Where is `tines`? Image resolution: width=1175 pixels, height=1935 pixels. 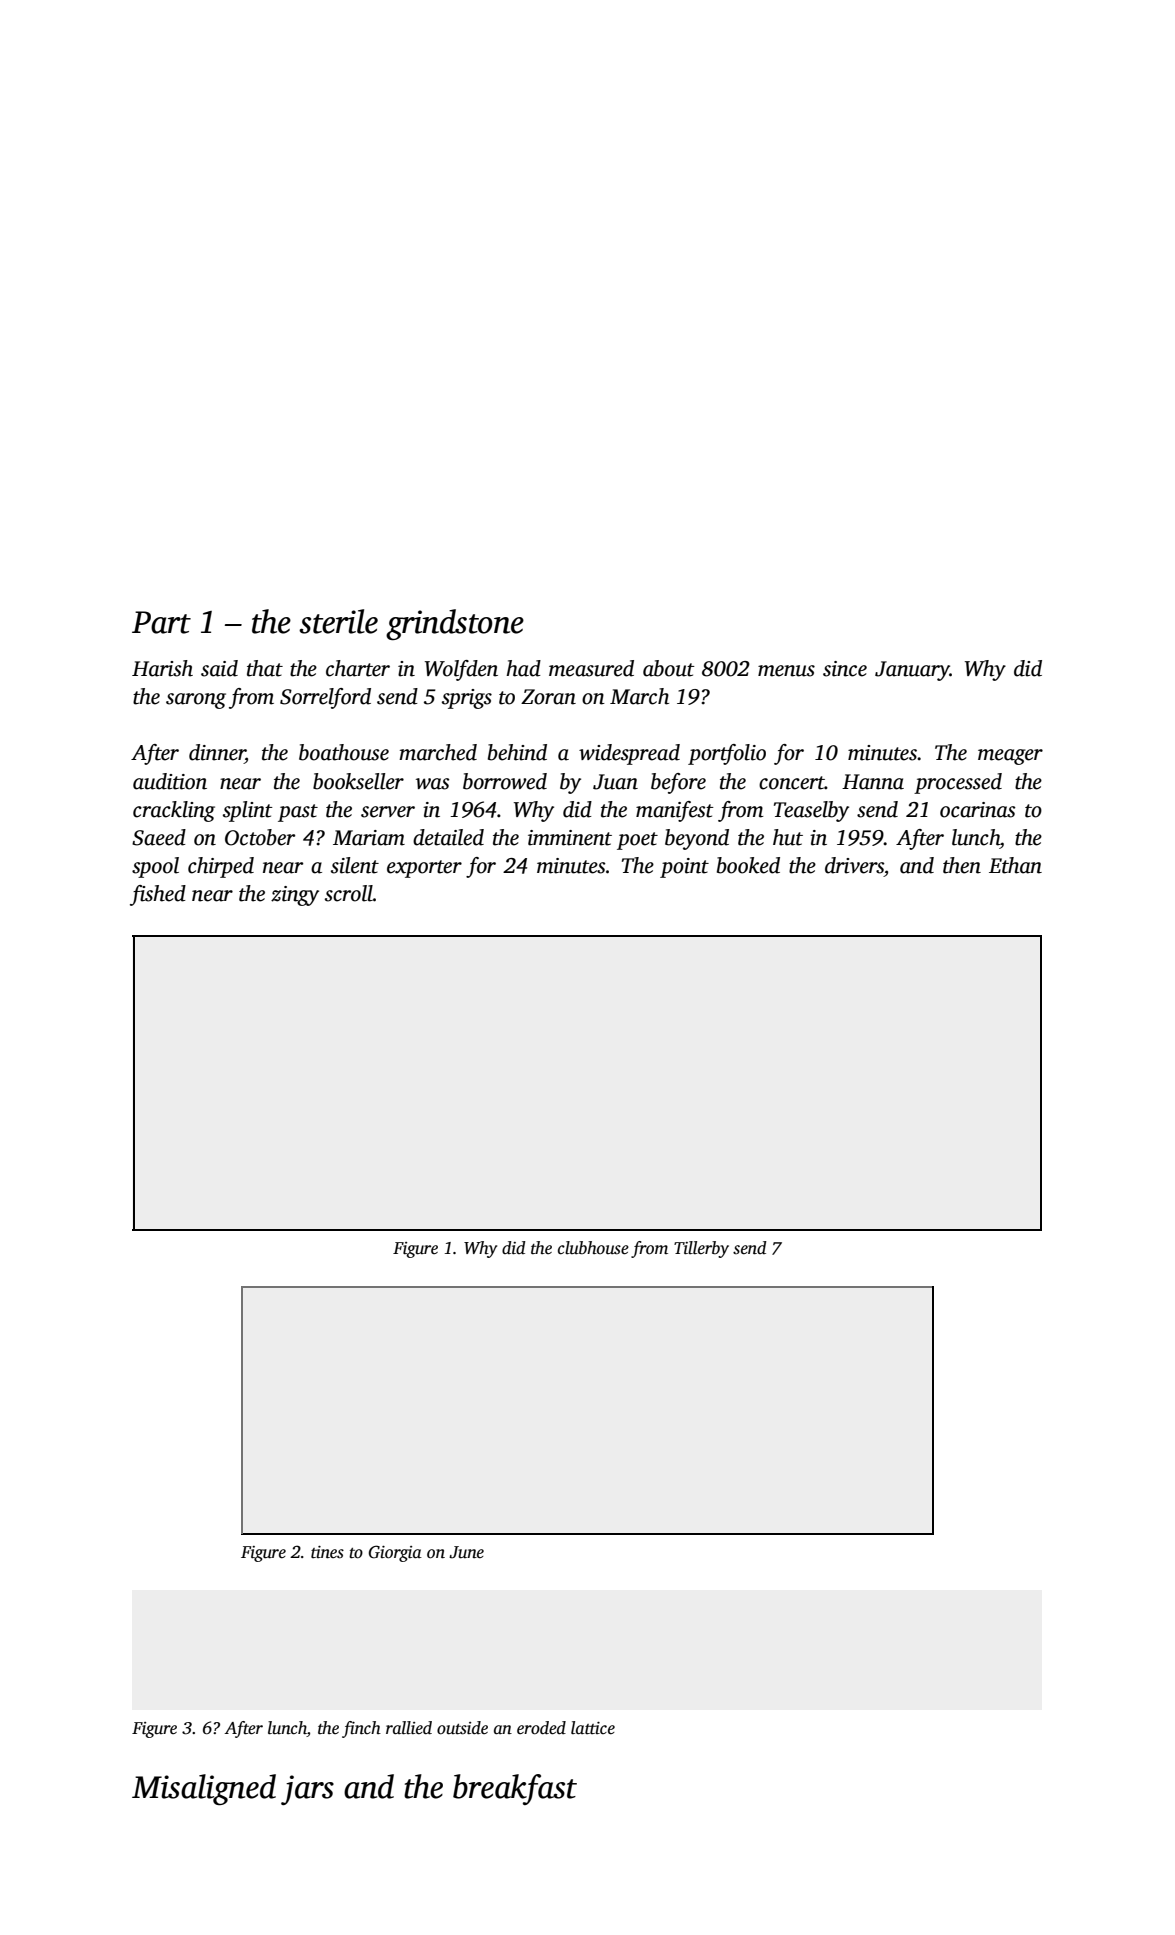 tines is located at coordinates (327, 1552).
